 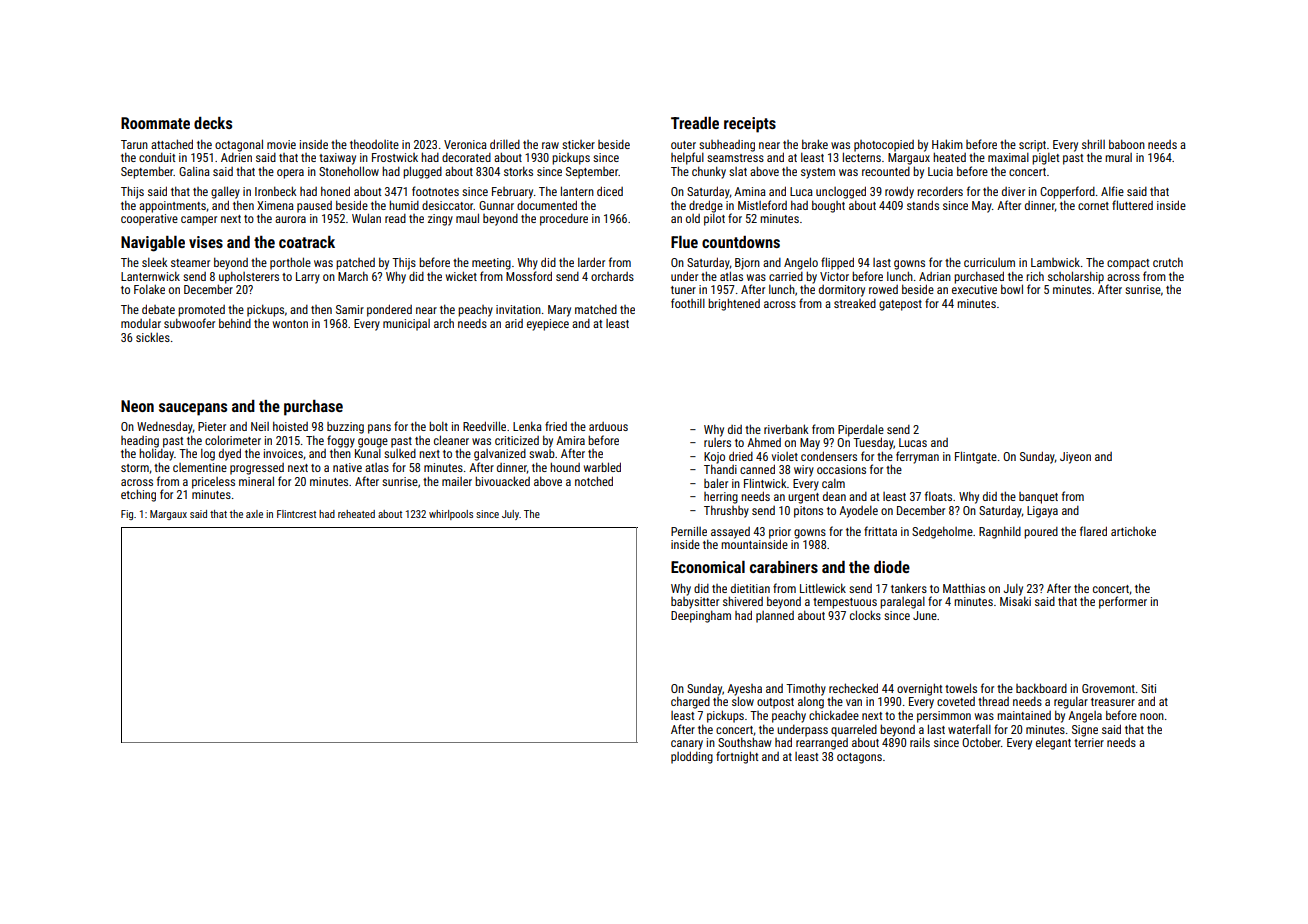 I want to click on warbled, so click(x=602, y=467).
